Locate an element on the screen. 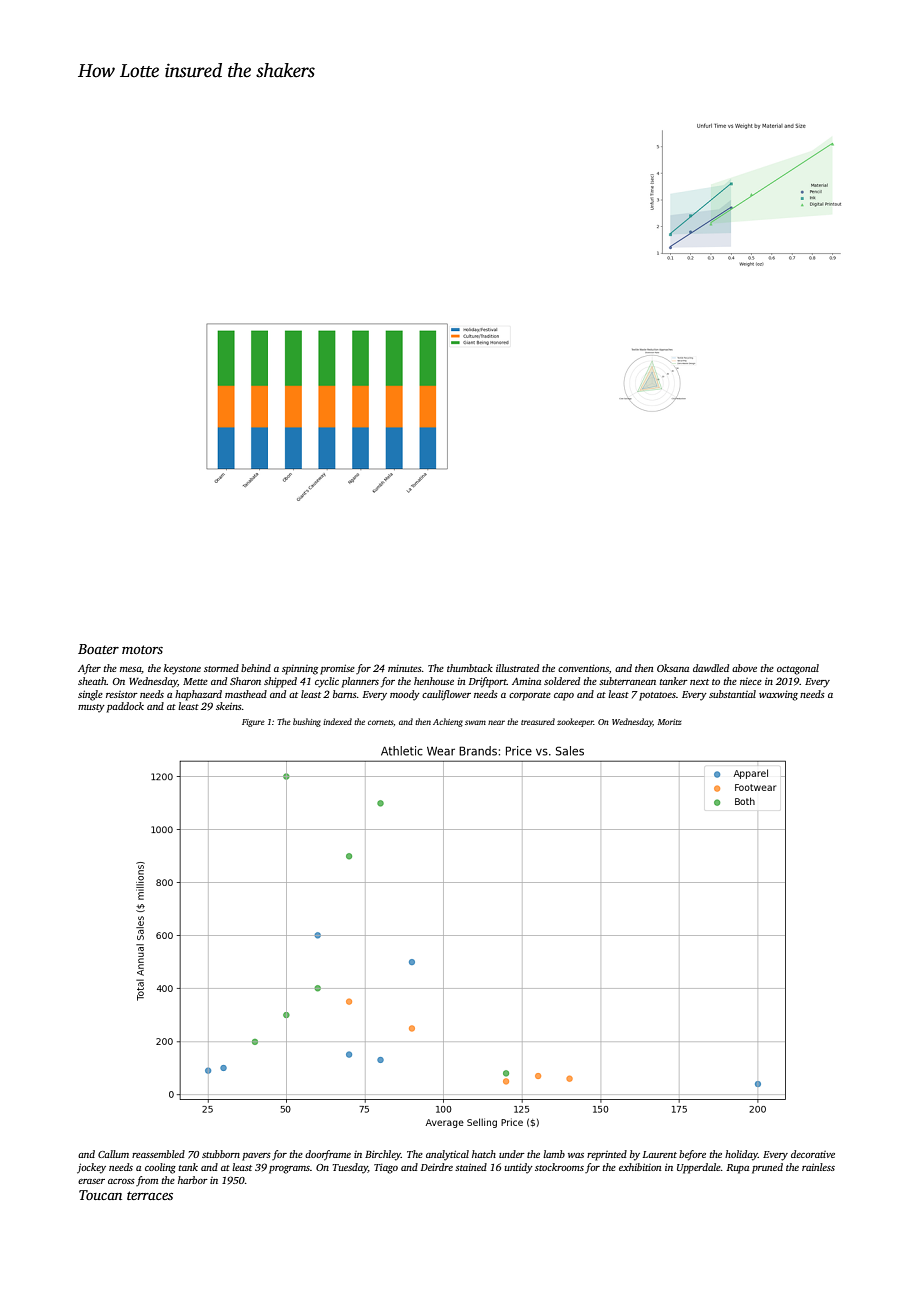  Figure is located at coordinates (253, 723).
